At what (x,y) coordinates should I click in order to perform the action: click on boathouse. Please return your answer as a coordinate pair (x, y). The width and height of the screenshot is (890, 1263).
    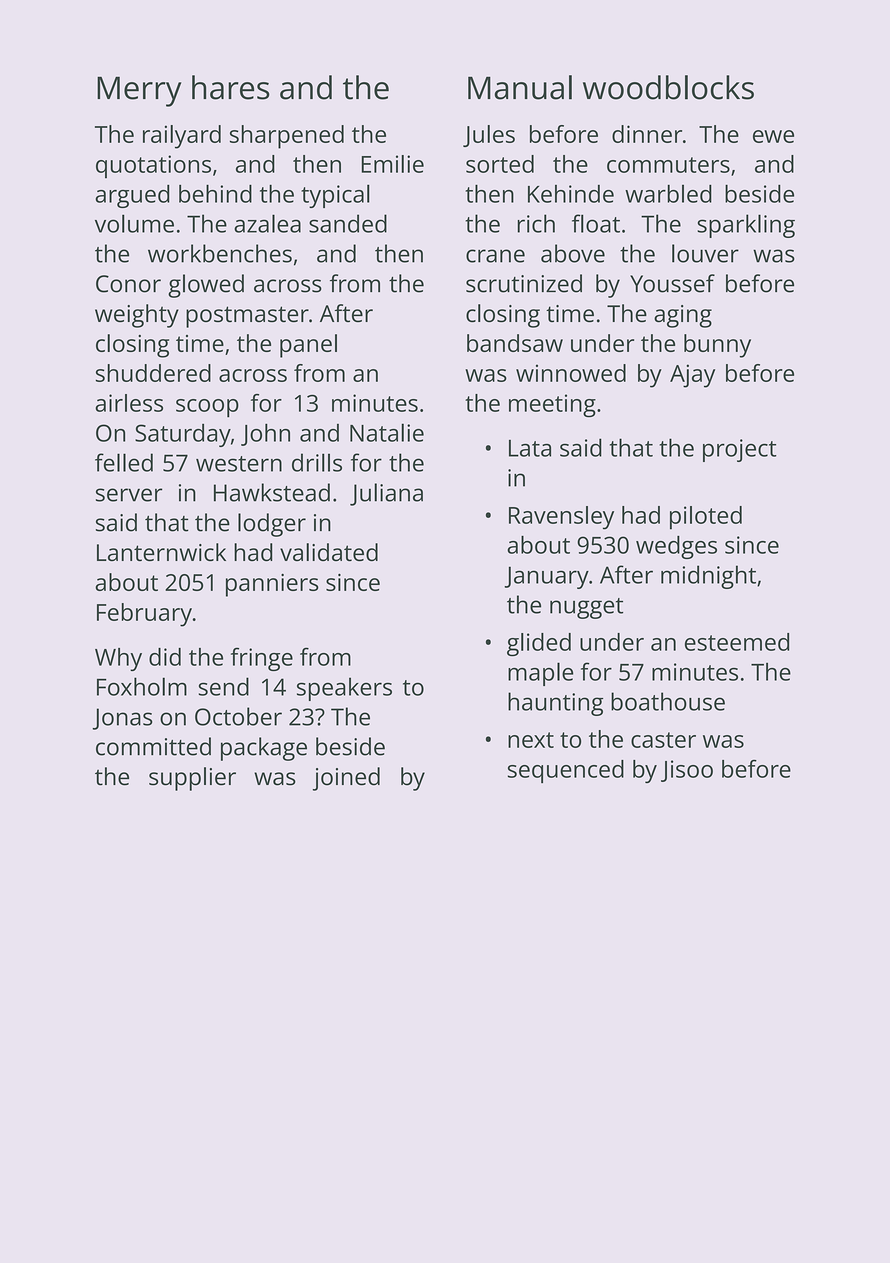
    Looking at the image, I should click on (668, 701).
